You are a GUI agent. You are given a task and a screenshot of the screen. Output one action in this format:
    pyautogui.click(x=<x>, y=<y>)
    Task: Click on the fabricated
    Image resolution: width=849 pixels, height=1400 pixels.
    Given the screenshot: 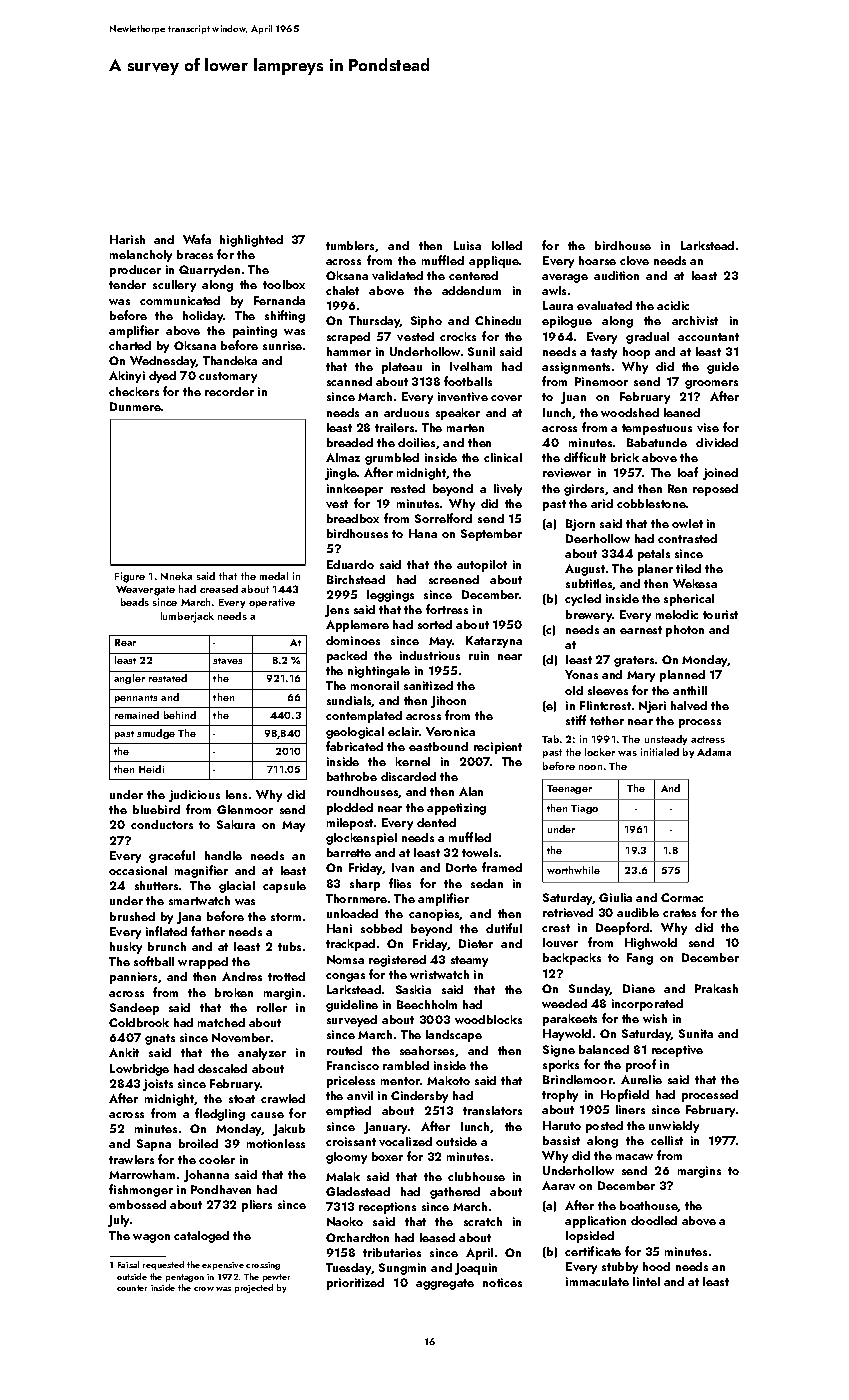 What is the action you would take?
    pyautogui.click(x=354, y=746)
